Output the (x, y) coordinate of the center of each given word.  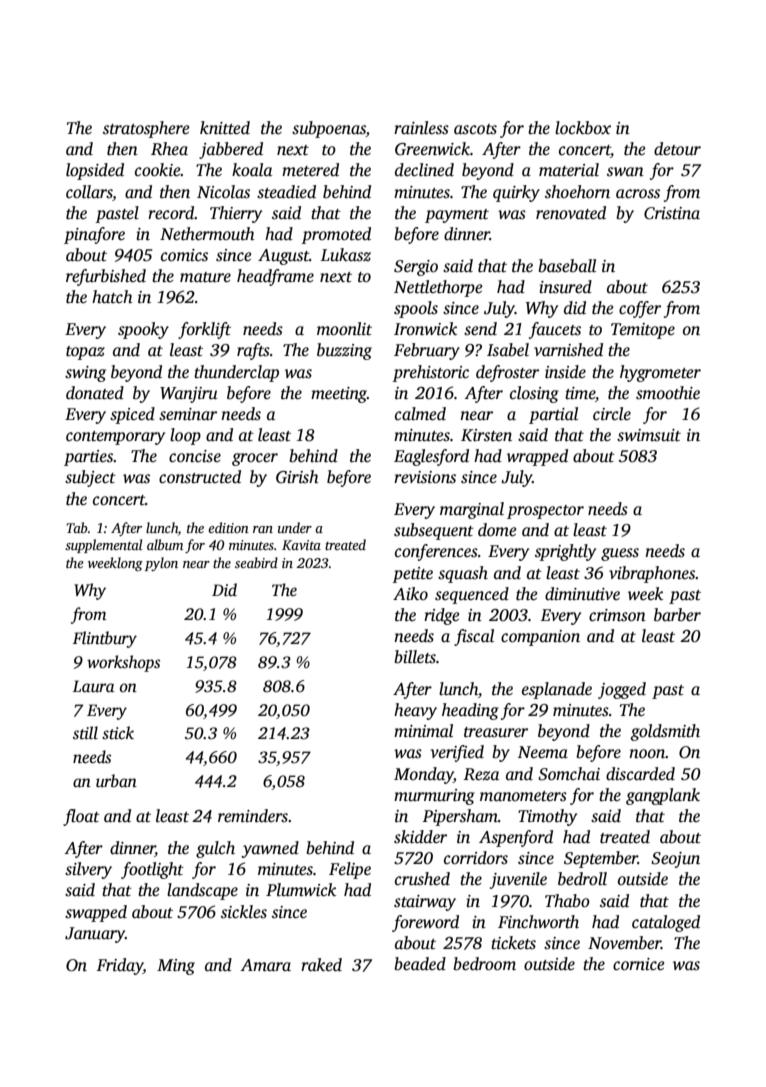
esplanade (557, 690)
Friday (120, 966)
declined (424, 170)
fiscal (474, 637)
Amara (265, 965)
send (480, 329)
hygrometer (660, 373)
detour (677, 149)
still (85, 733)
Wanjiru (189, 395)
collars (89, 192)
